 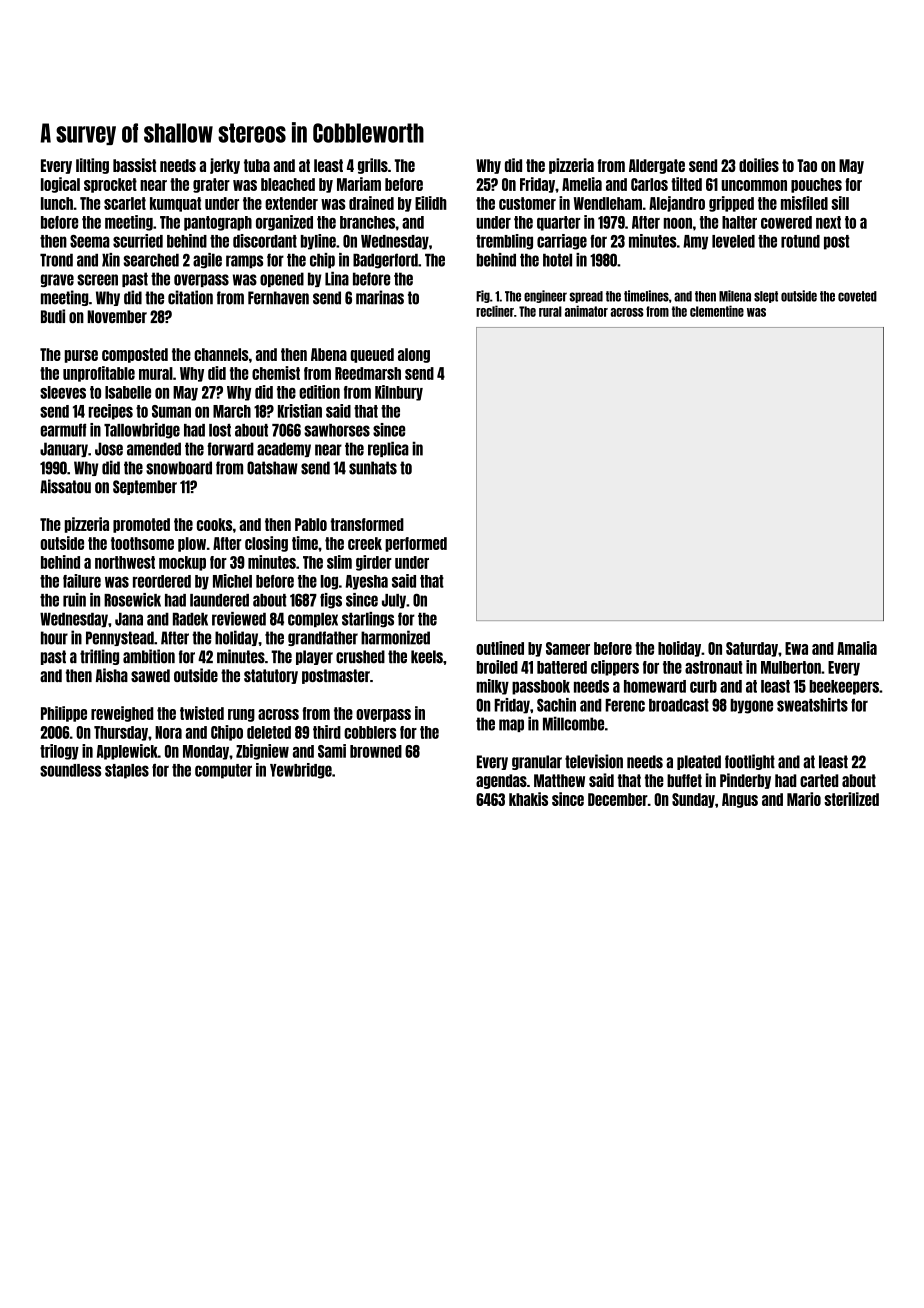 What do you see at coordinates (134, 165) in the page?
I see `bassist` at bounding box center [134, 165].
